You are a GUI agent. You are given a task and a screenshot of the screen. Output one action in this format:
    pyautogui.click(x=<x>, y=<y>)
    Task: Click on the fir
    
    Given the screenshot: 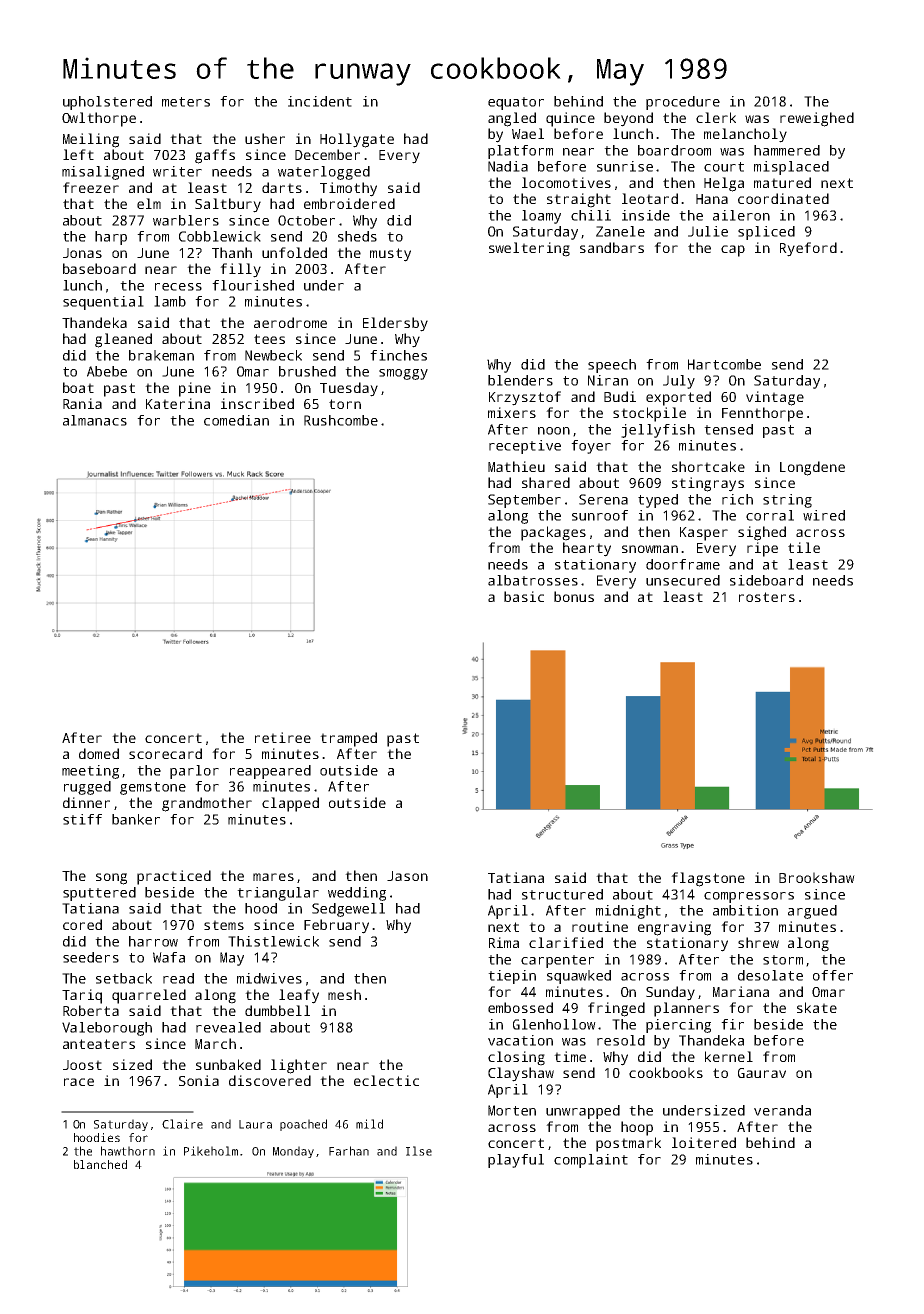 What is the action you would take?
    pyautogui.click(x=732, y=1024)
